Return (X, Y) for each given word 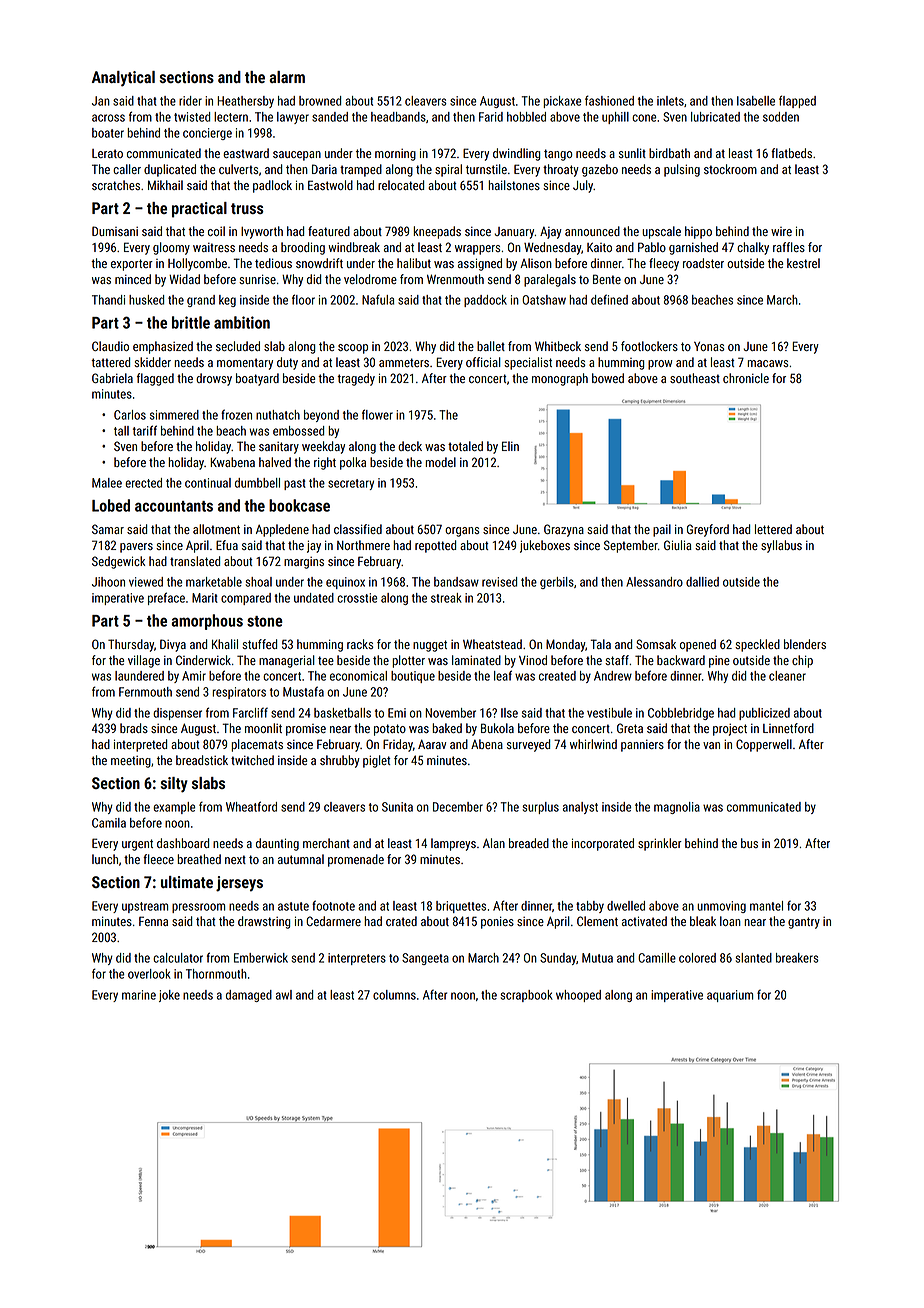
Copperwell (764, 745)
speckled (757, 645)
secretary (351, 484)
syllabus (781, 546)
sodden (781, 117)
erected (143, 483)
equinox (345, 583)
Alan (494, 843)
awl (284, 995)
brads (134, 728)
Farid (491, 117)
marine (139, 995)
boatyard (257, 379)
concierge (207, 134)
